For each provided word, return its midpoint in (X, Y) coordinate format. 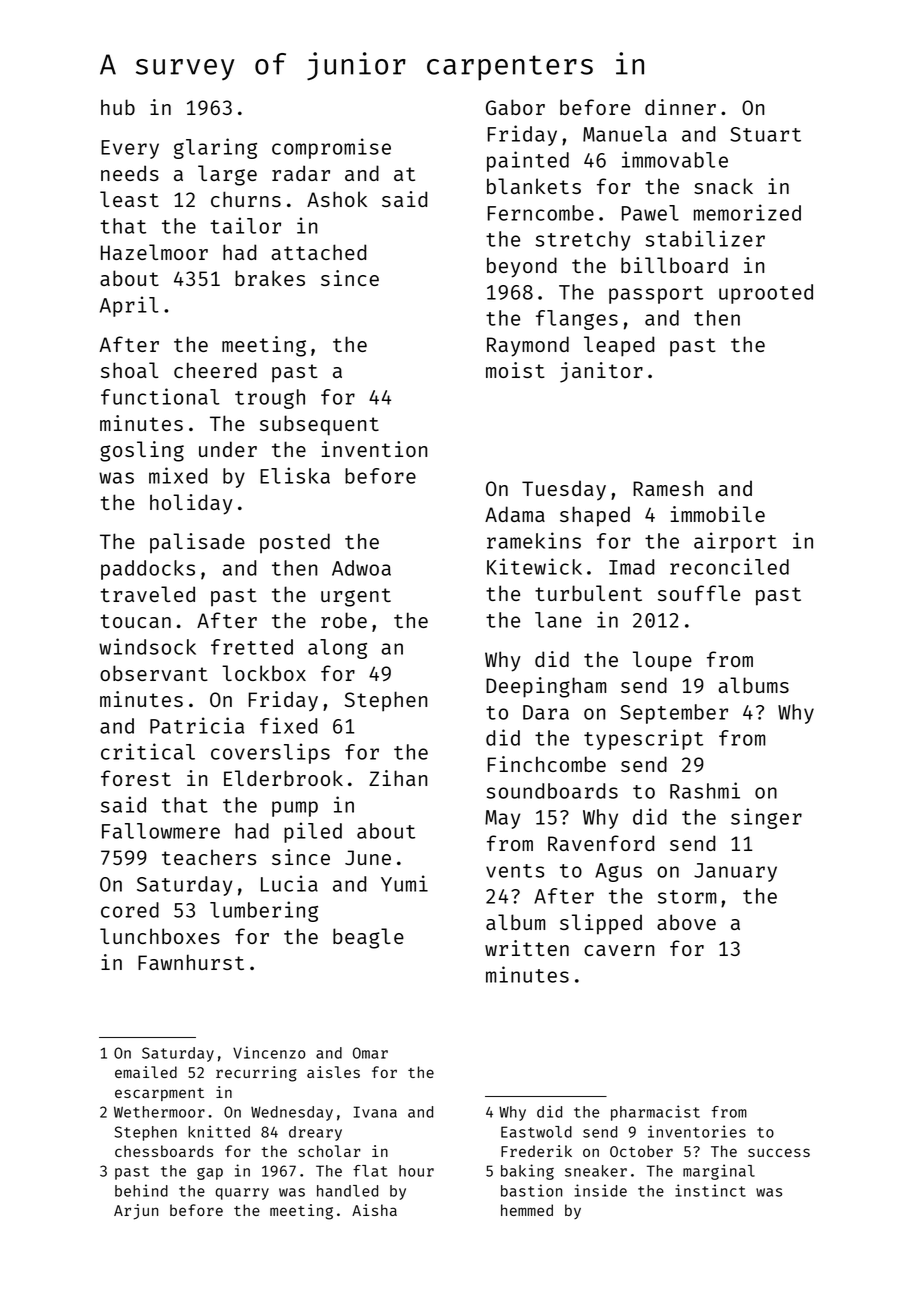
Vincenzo (269, 1052)
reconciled (729, 566)
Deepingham (546, 687)
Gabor (515, 107)
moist (515, 370)
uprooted (766, 294)
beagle (368, 938)
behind (141, 1190)
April (129, 306)
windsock (147, 646)
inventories (697, 1131)
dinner (680, 107)
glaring (215, 148)
